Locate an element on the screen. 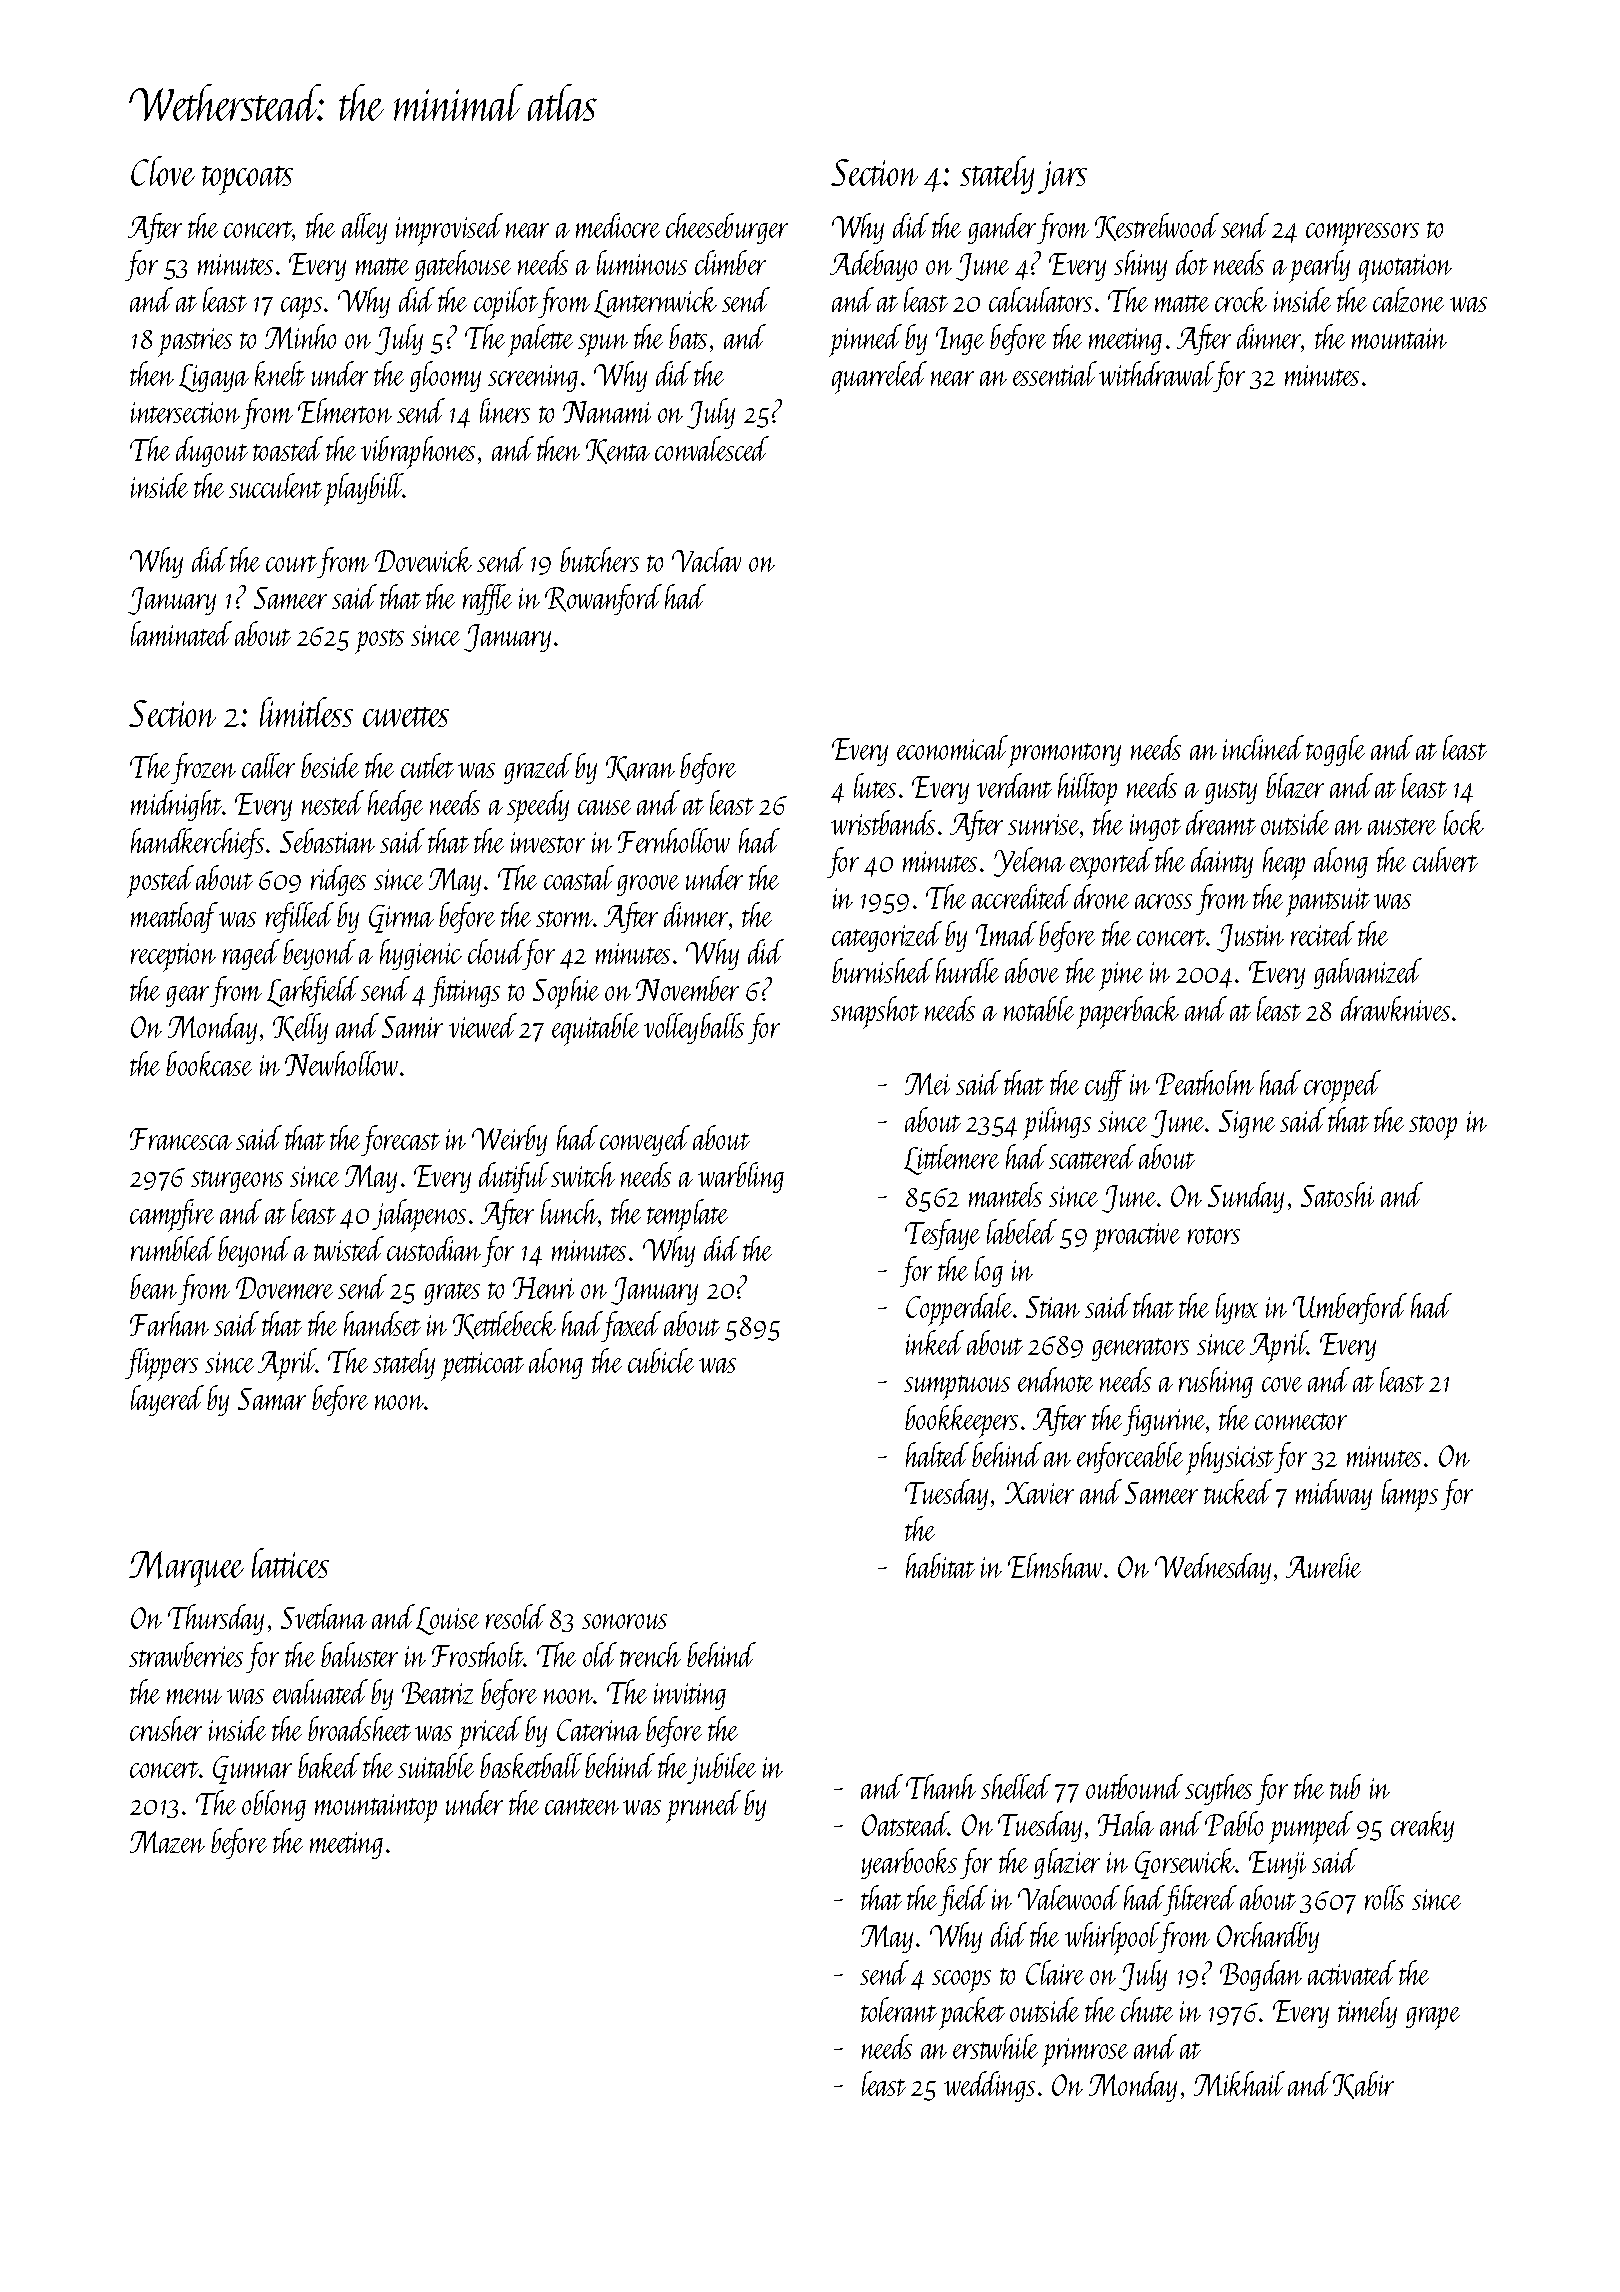  Adebayo is located at coordinates (873, 265).
